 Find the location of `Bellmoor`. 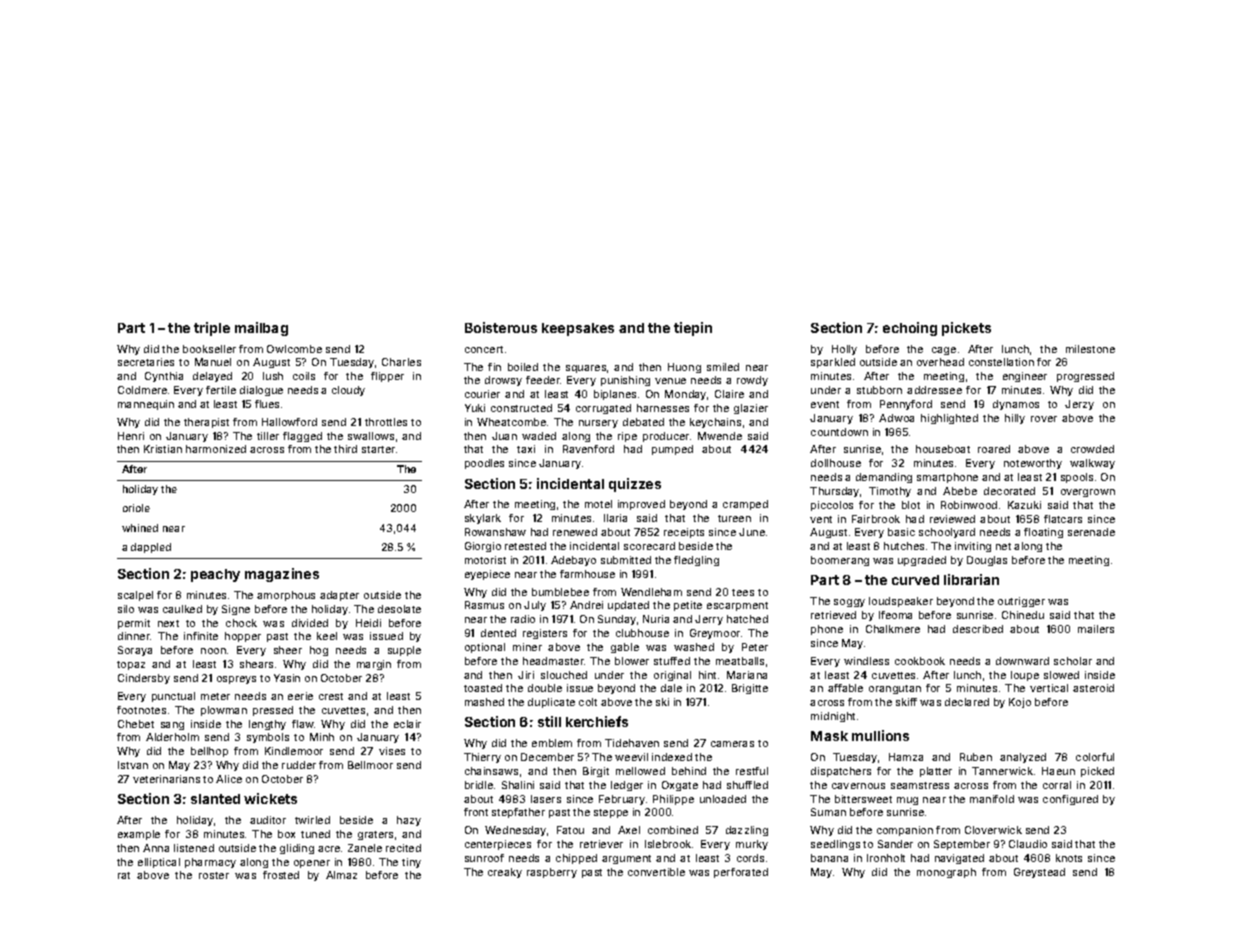

Bellmoor is located at coordinates (370, 765).
